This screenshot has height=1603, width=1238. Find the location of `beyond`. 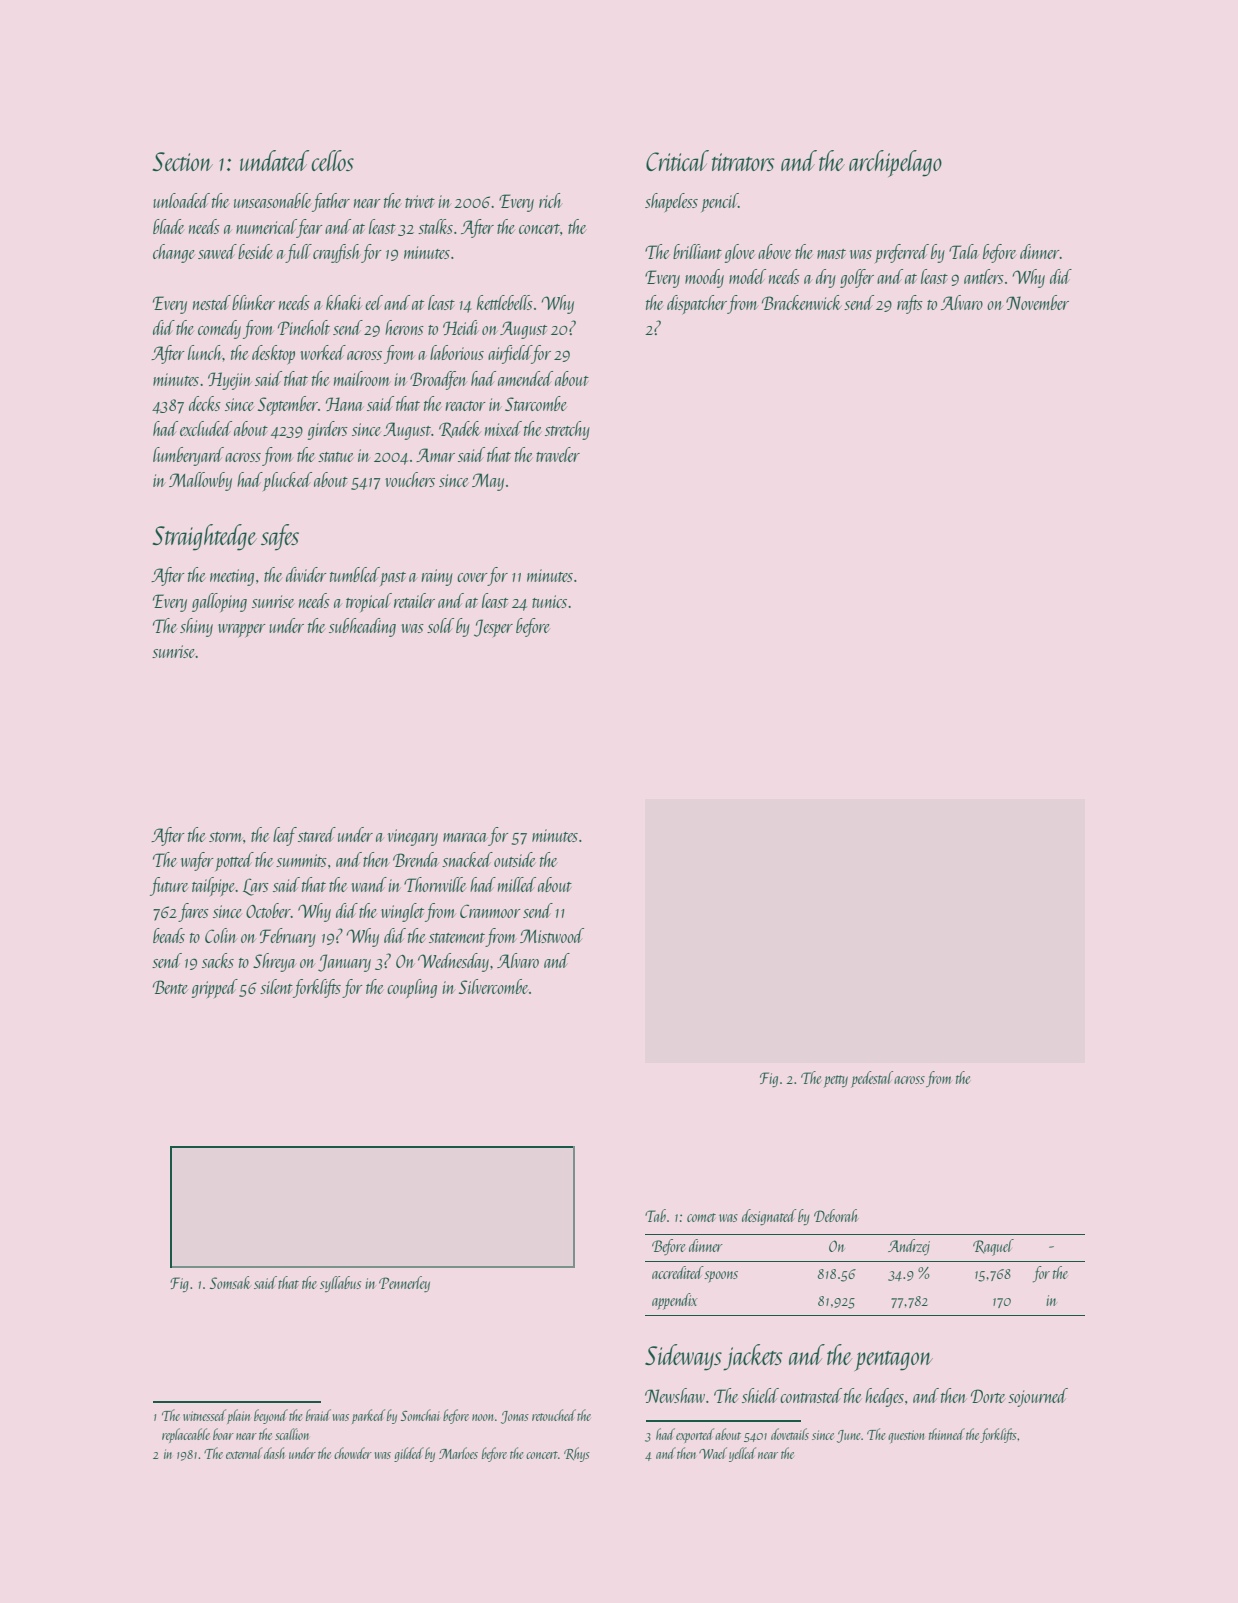

beyond is located at coordinates (271, 1416).
